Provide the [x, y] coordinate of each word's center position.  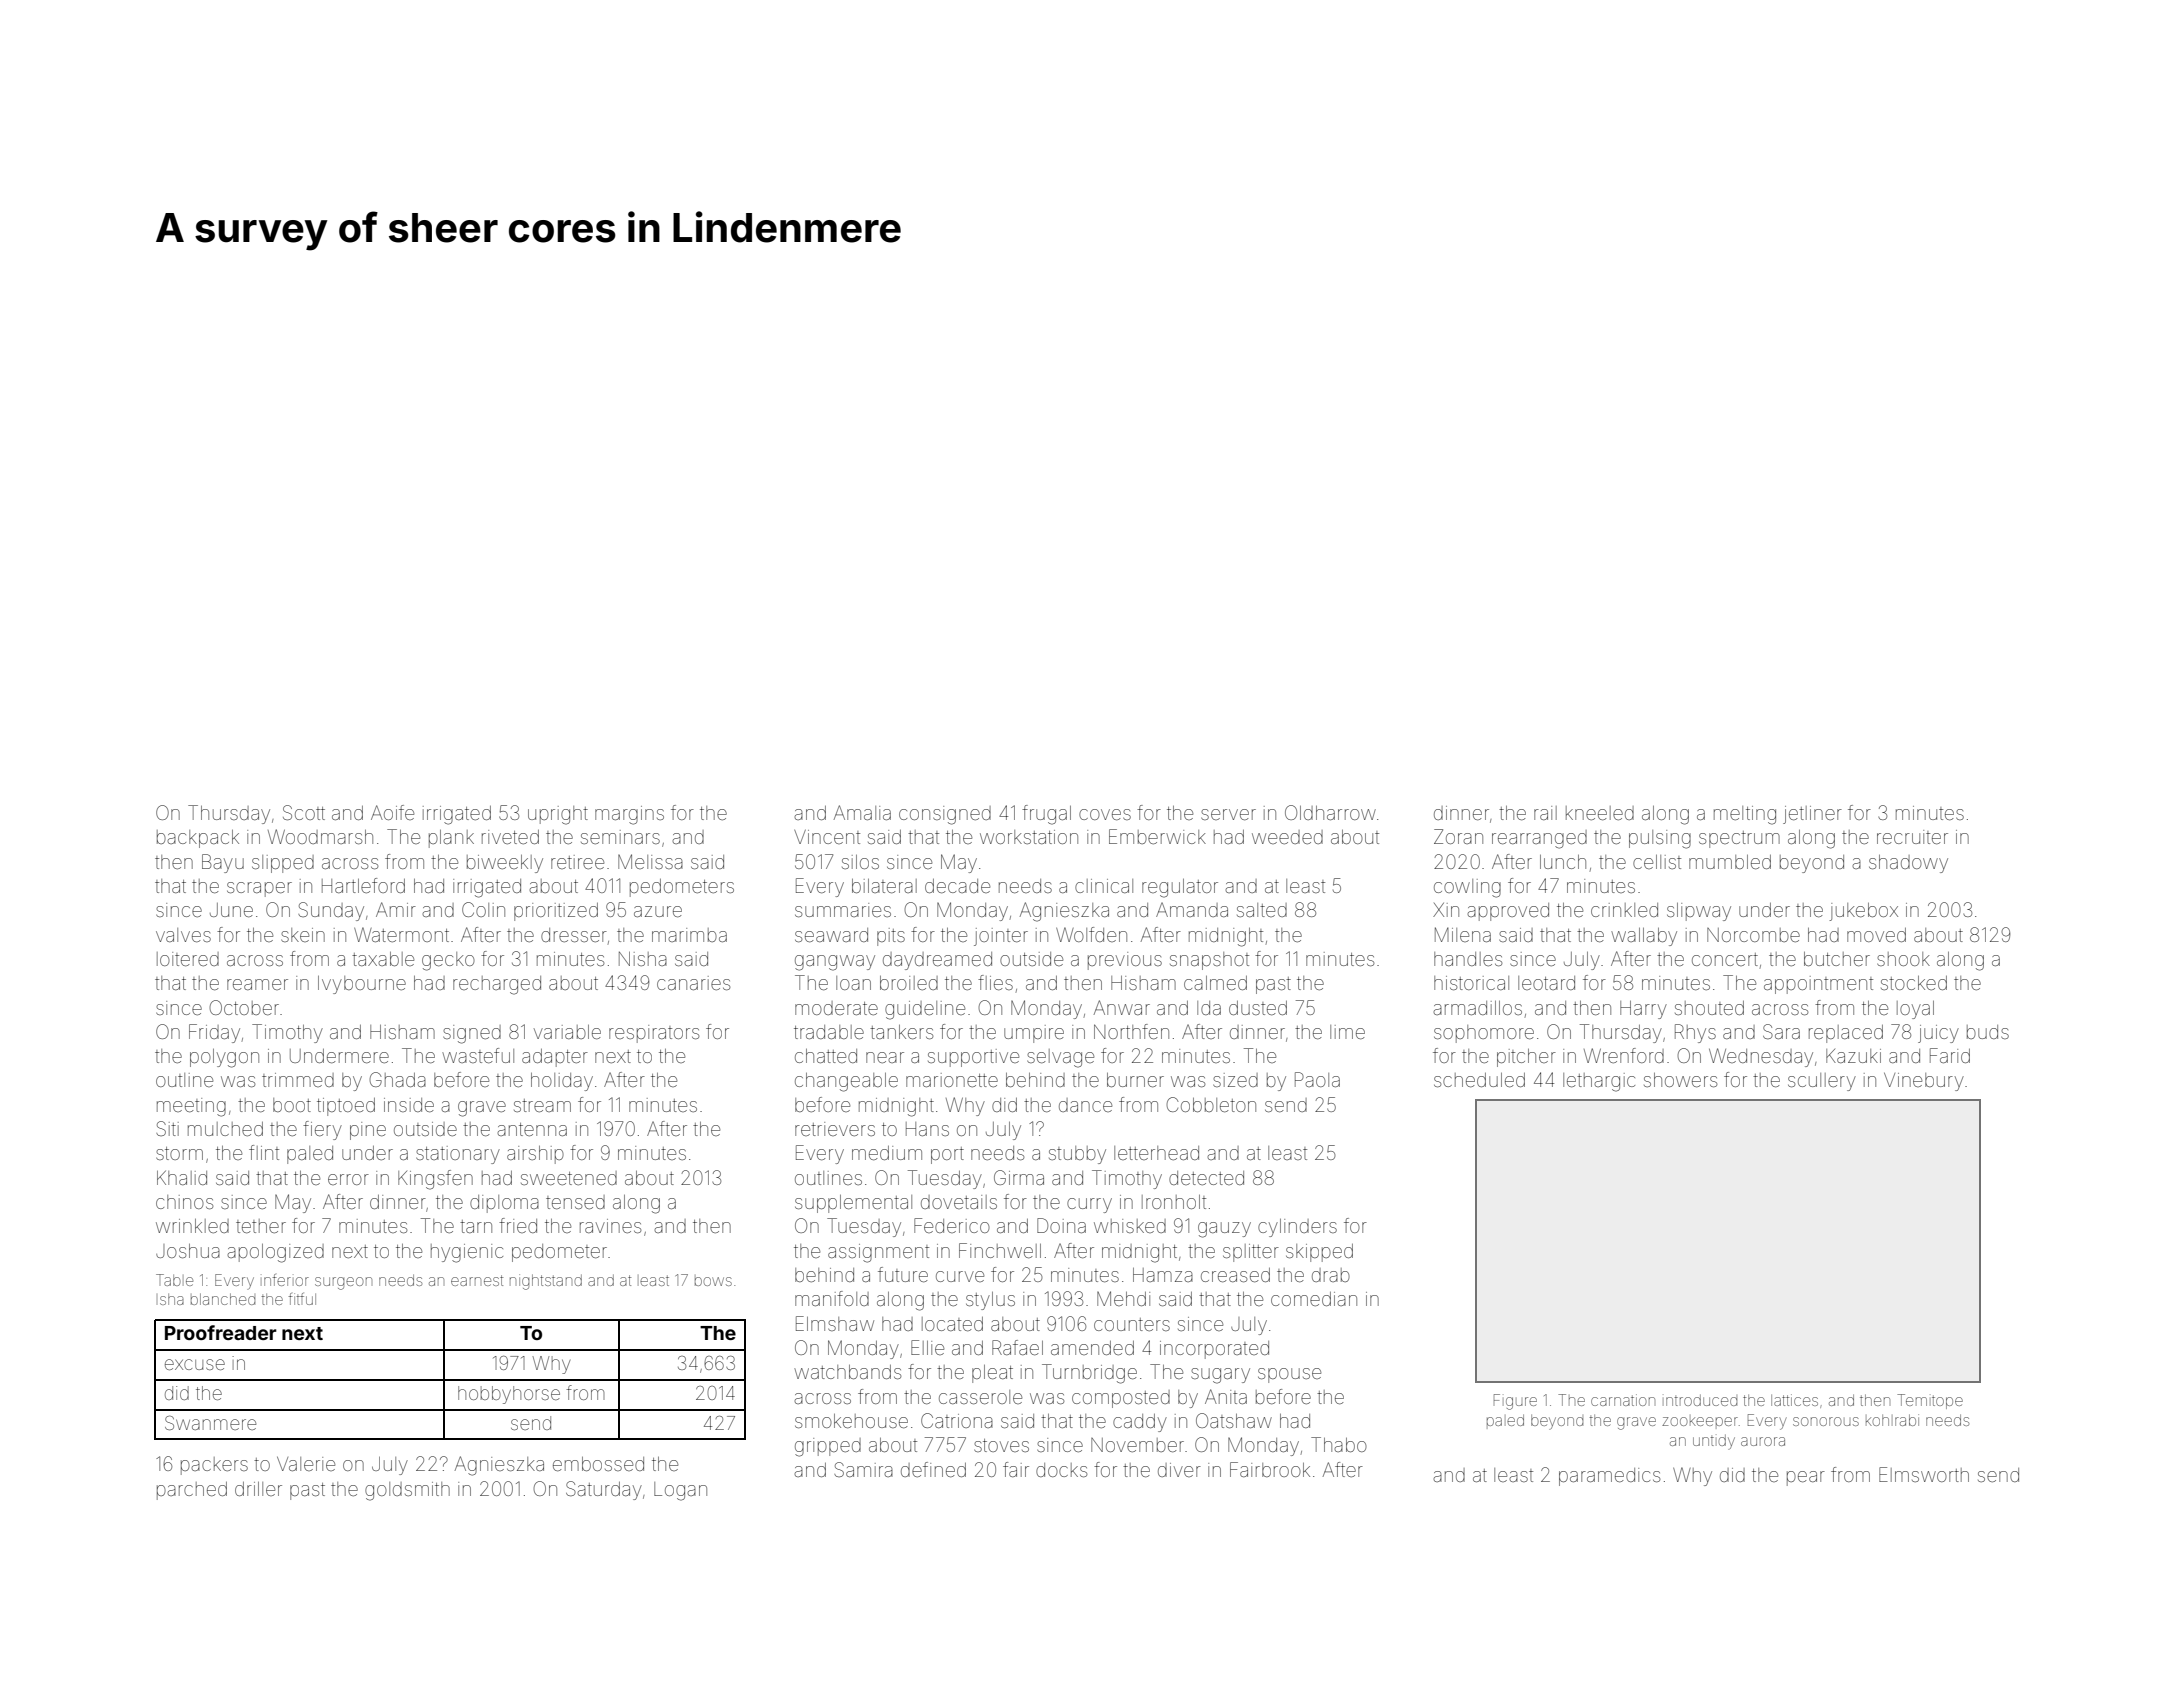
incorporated [1214, 1350]
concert [1725, 959]
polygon [224, 1058]
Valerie [306, 1464]
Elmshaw [835, 1323]
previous [1125, 961]
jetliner [1812, 815]
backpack [198, 839]
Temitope [1930, 1401]
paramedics [1609, 1477]
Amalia [862, 812]
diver [1179, 1470]
